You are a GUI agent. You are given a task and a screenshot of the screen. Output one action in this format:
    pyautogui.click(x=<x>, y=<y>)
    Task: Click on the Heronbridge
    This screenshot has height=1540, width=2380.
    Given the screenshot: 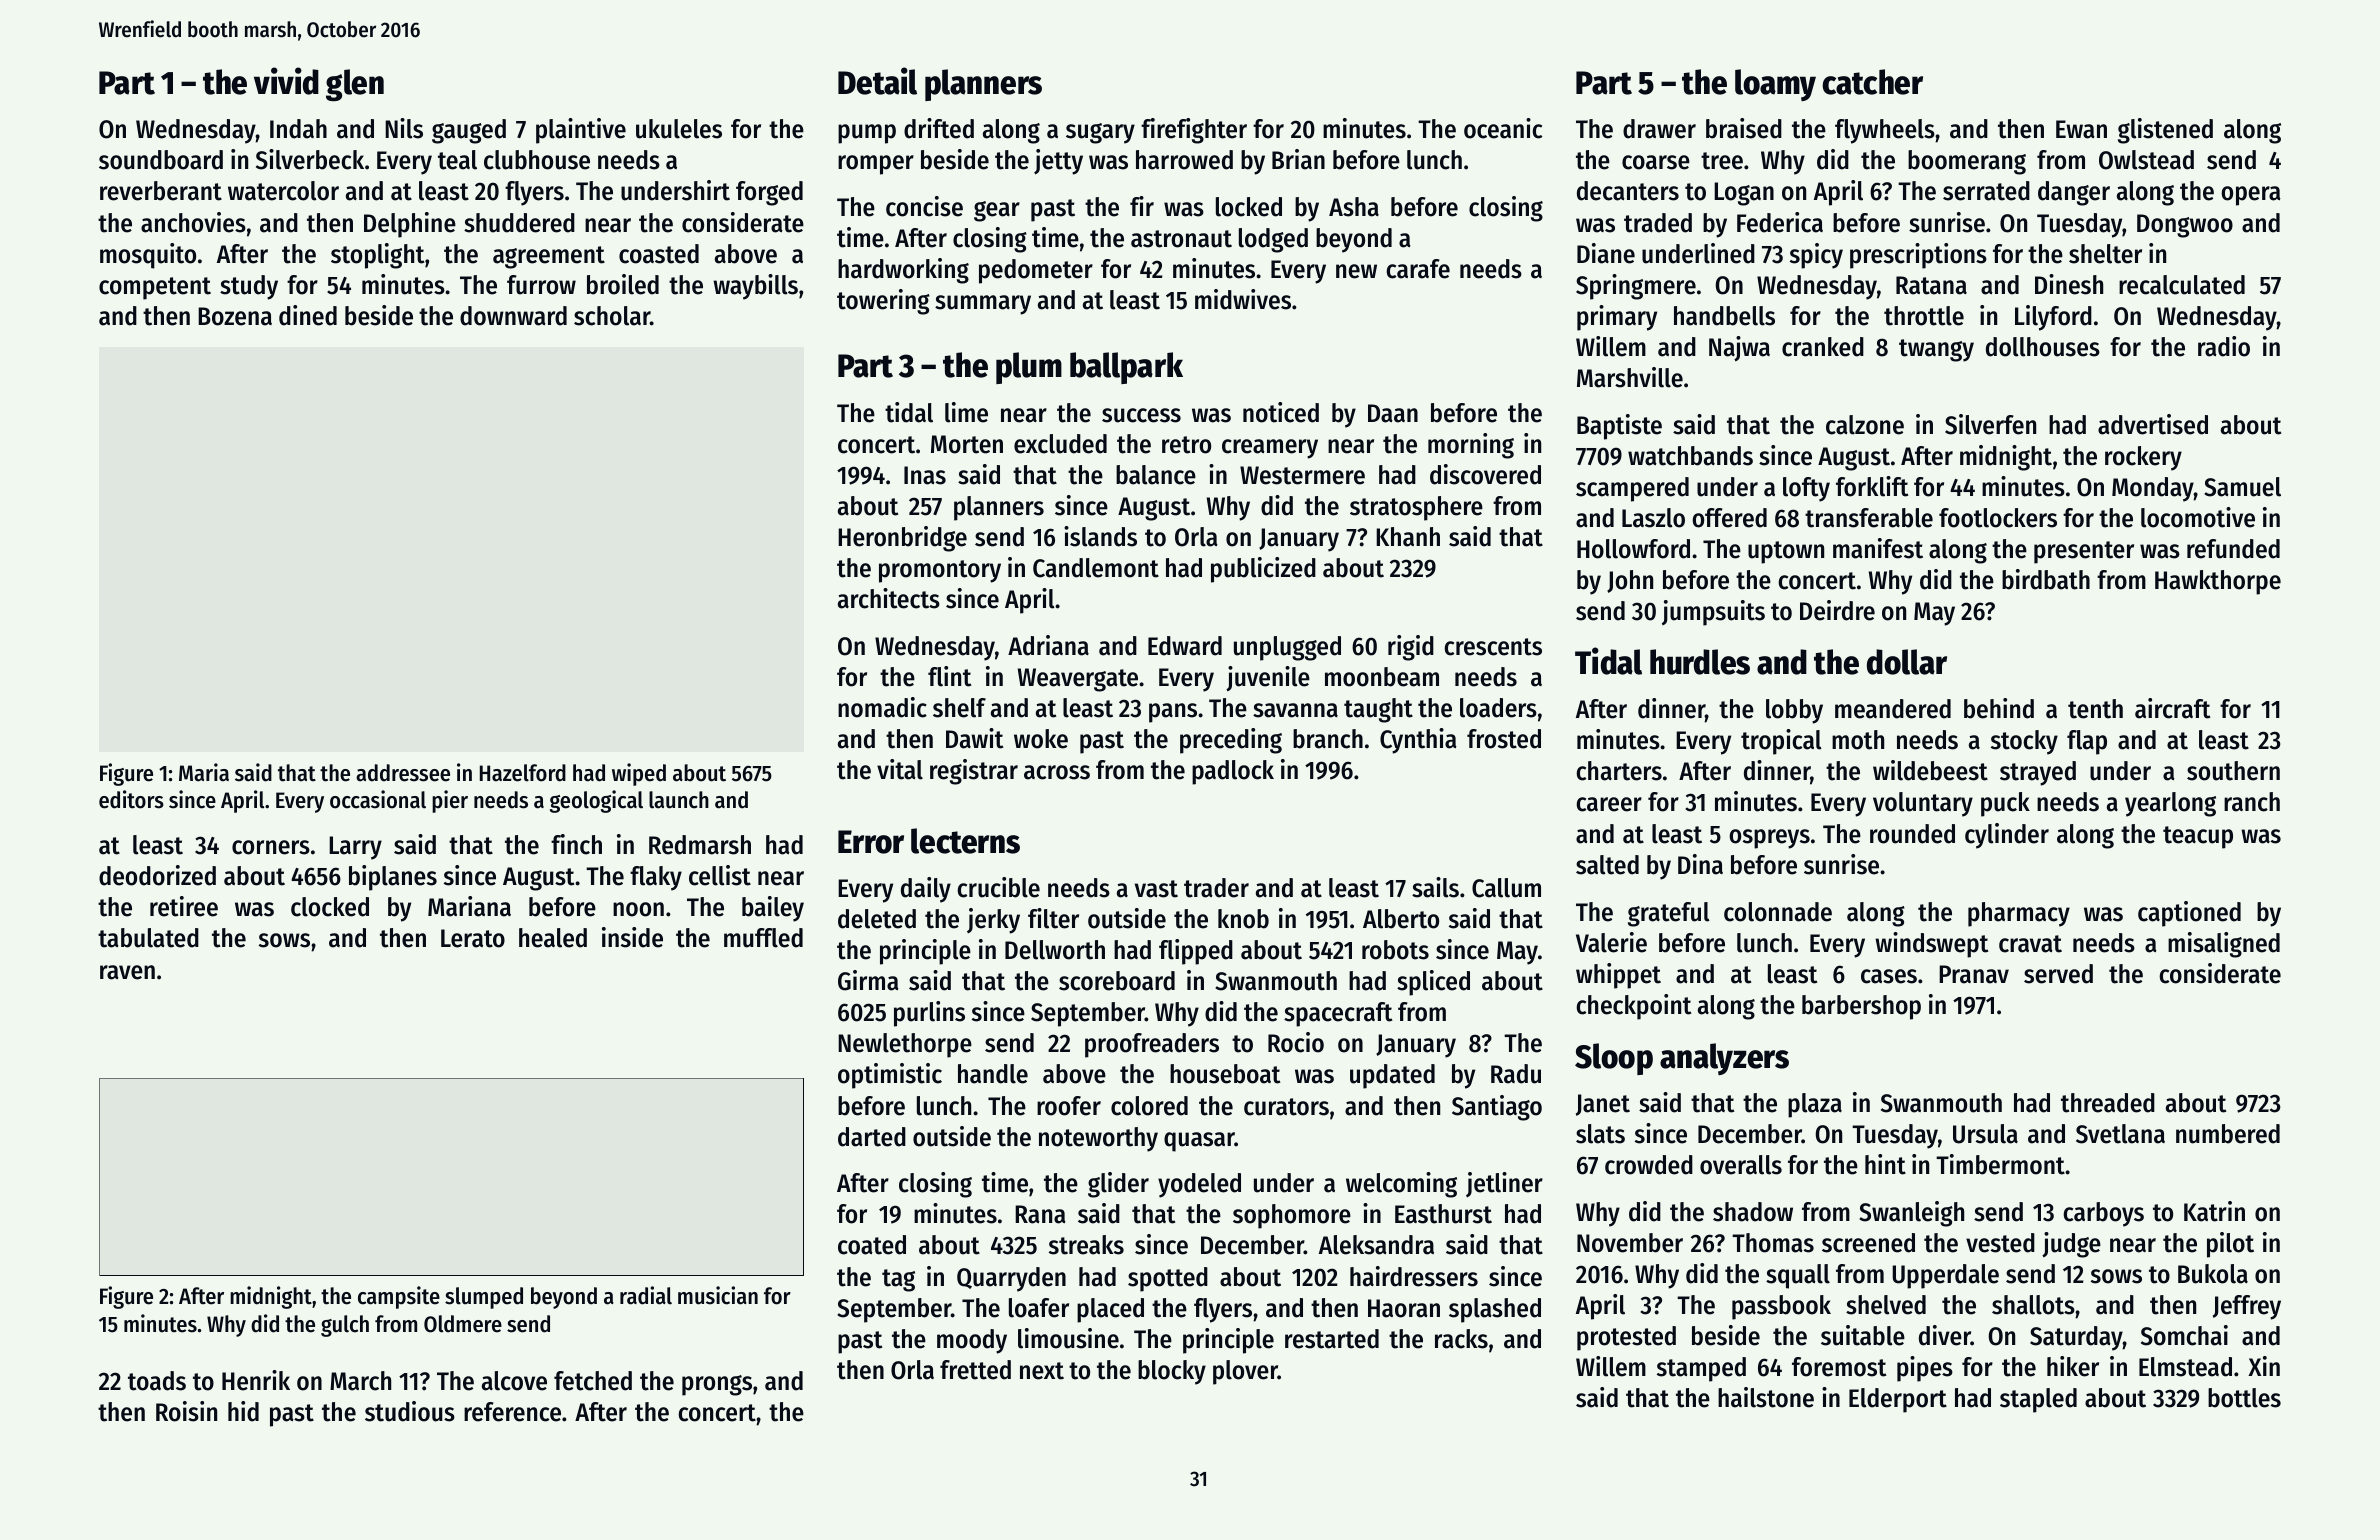 What is the action you would take?
    pyautogui.click(x=902, y=539)
